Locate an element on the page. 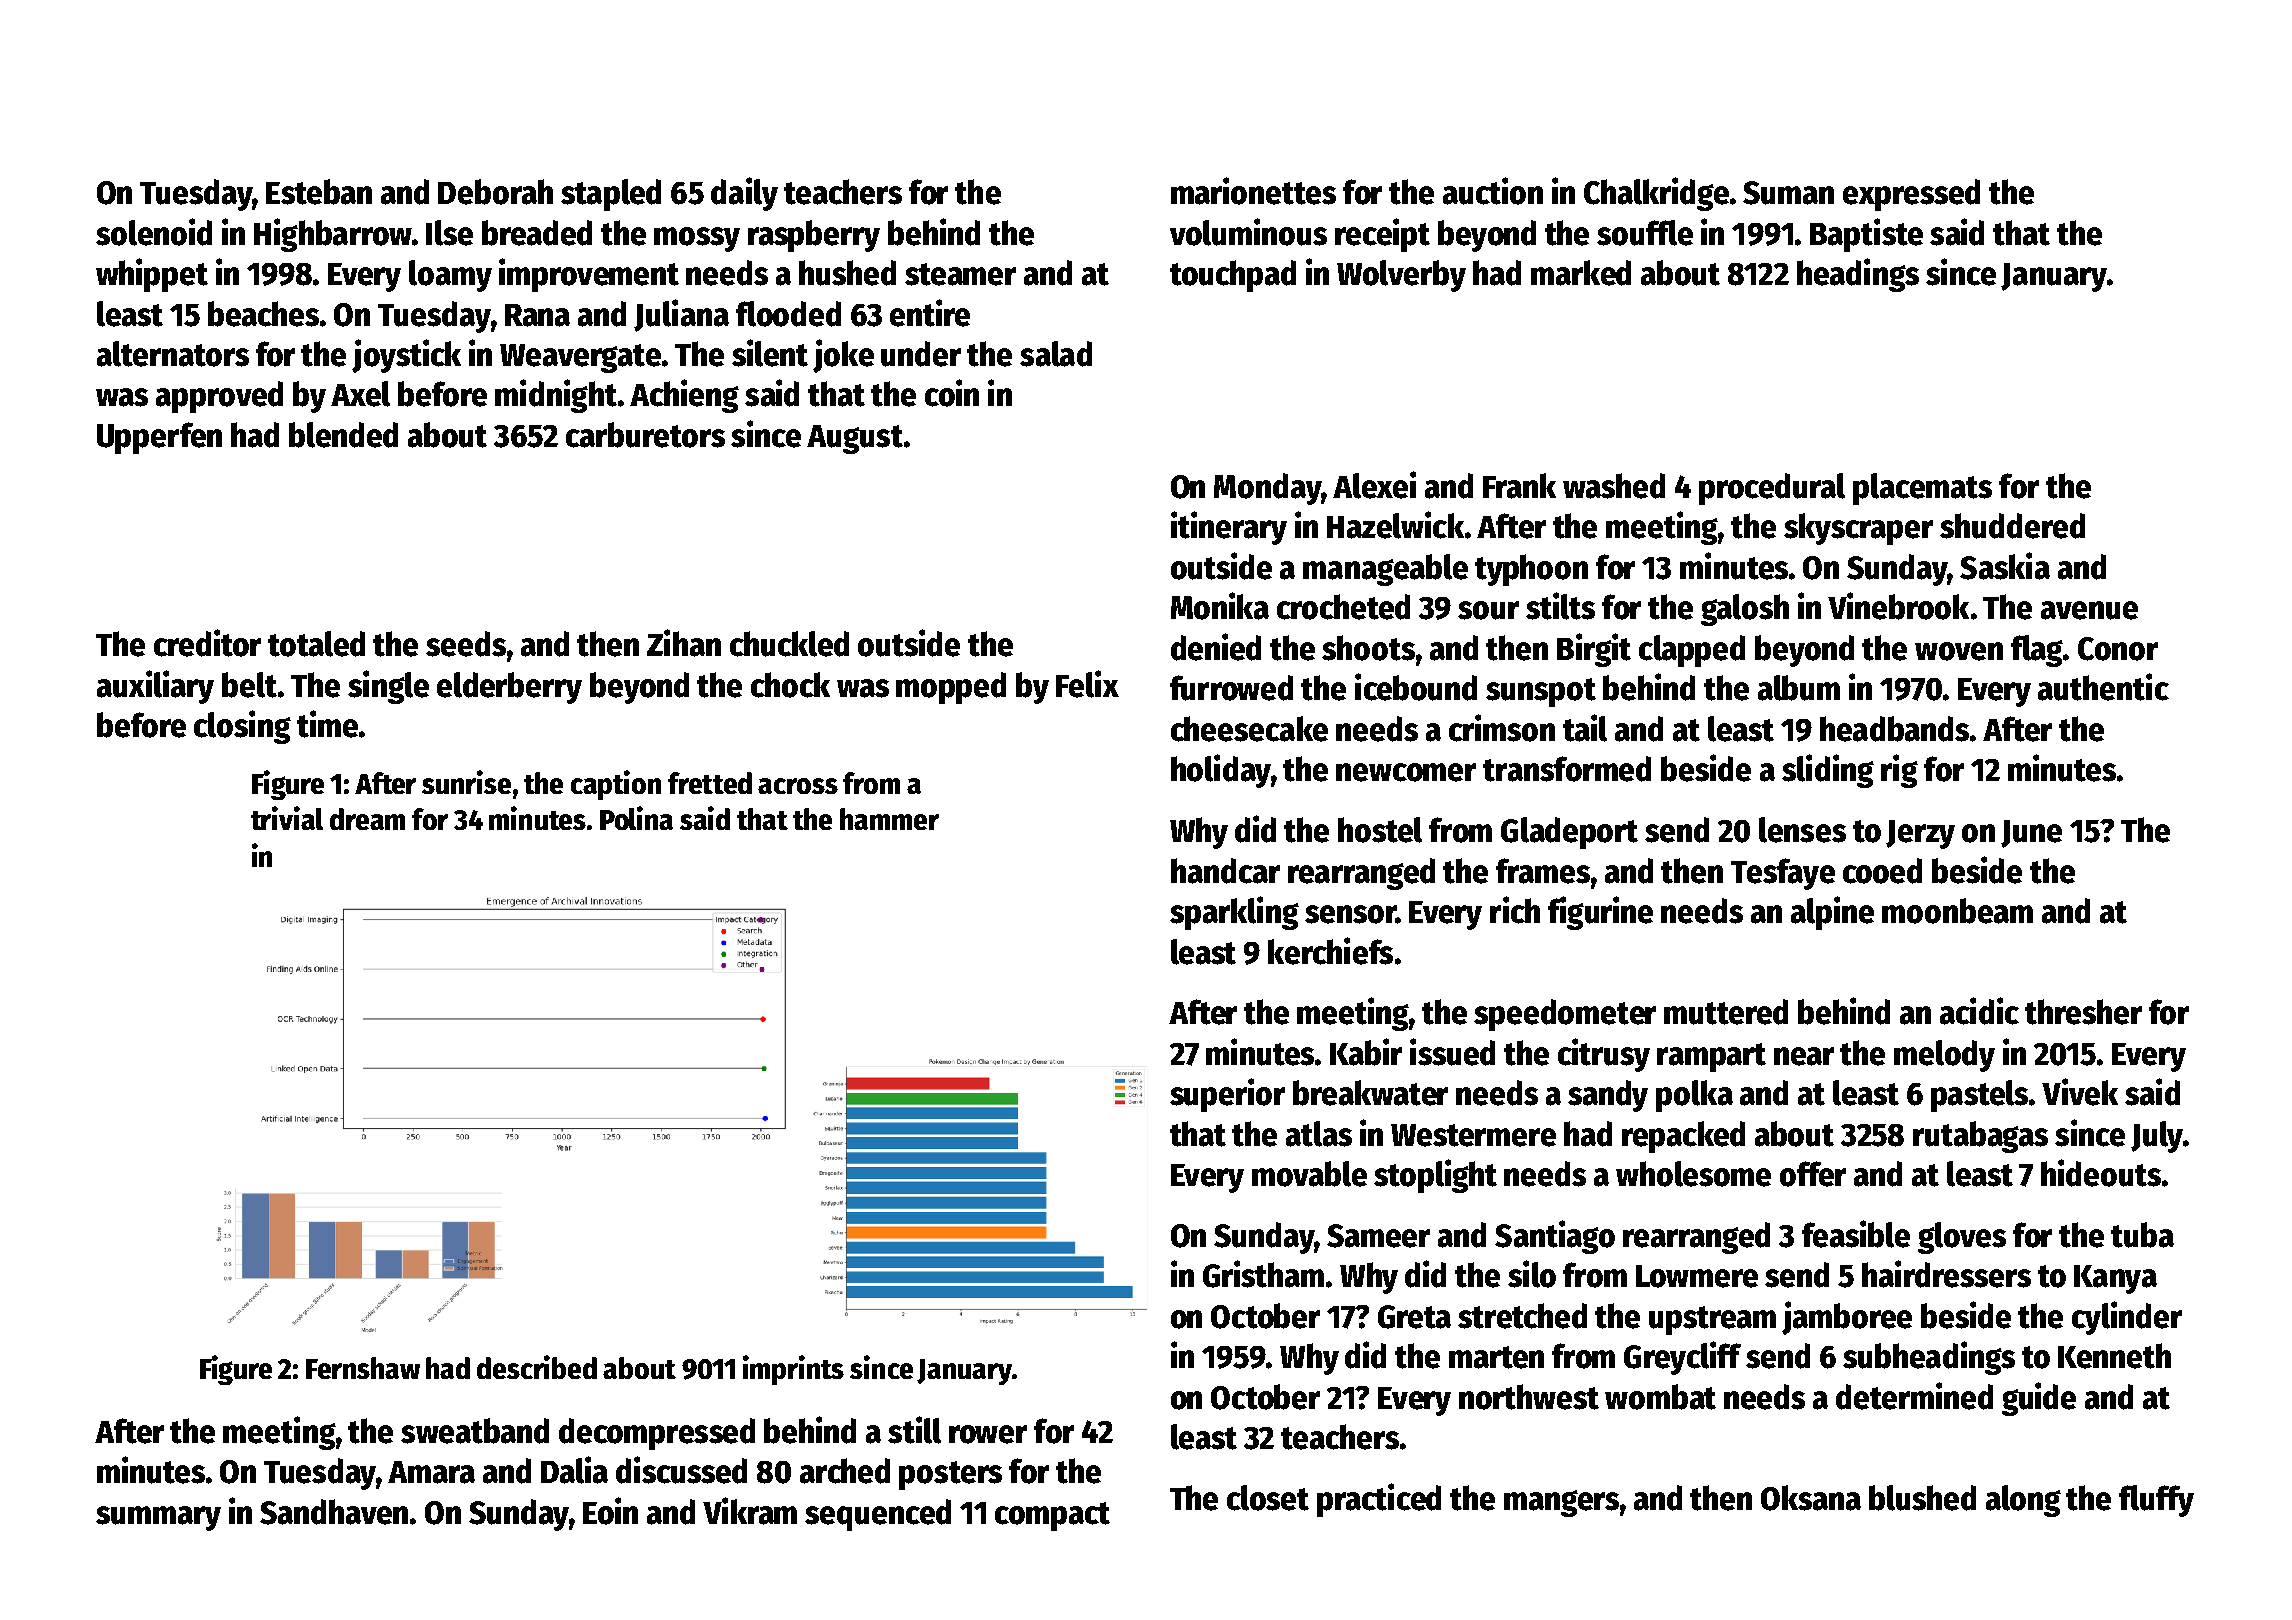 This document has width=2292, height=1620. Fernshaw is located at coordinates (363, 1368).
